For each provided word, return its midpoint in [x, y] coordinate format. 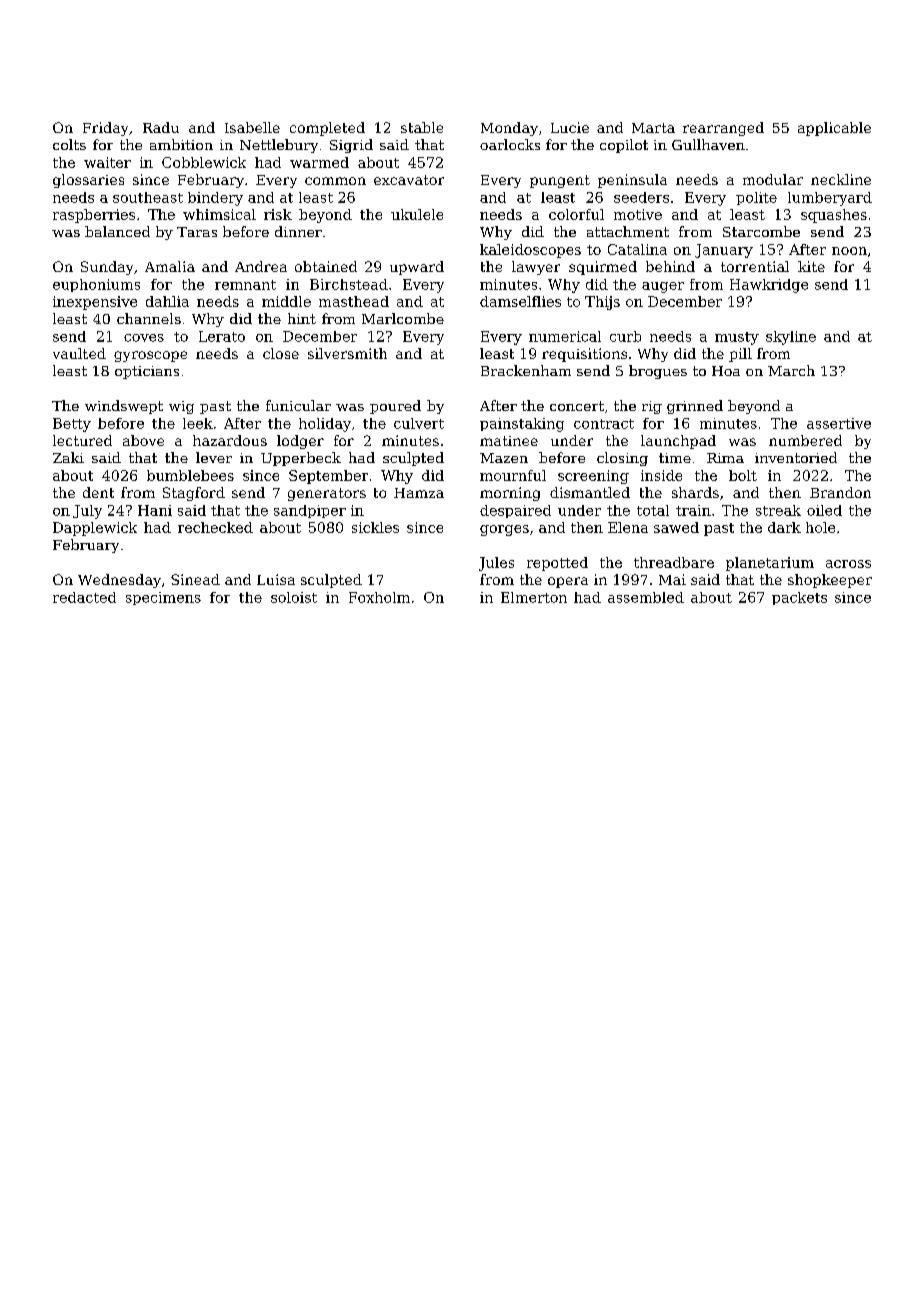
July [87, 512]
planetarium [770, 564]
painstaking [522, 425]
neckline [841, 179]
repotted [557, 564]
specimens [163, 598]
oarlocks [510, 144]
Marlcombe [403, 318]
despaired [515, 511]
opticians [147, 372]
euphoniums [96, 285]
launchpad [678, 442]
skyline [791, 338]
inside [661, 475]
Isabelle [252, 127]
